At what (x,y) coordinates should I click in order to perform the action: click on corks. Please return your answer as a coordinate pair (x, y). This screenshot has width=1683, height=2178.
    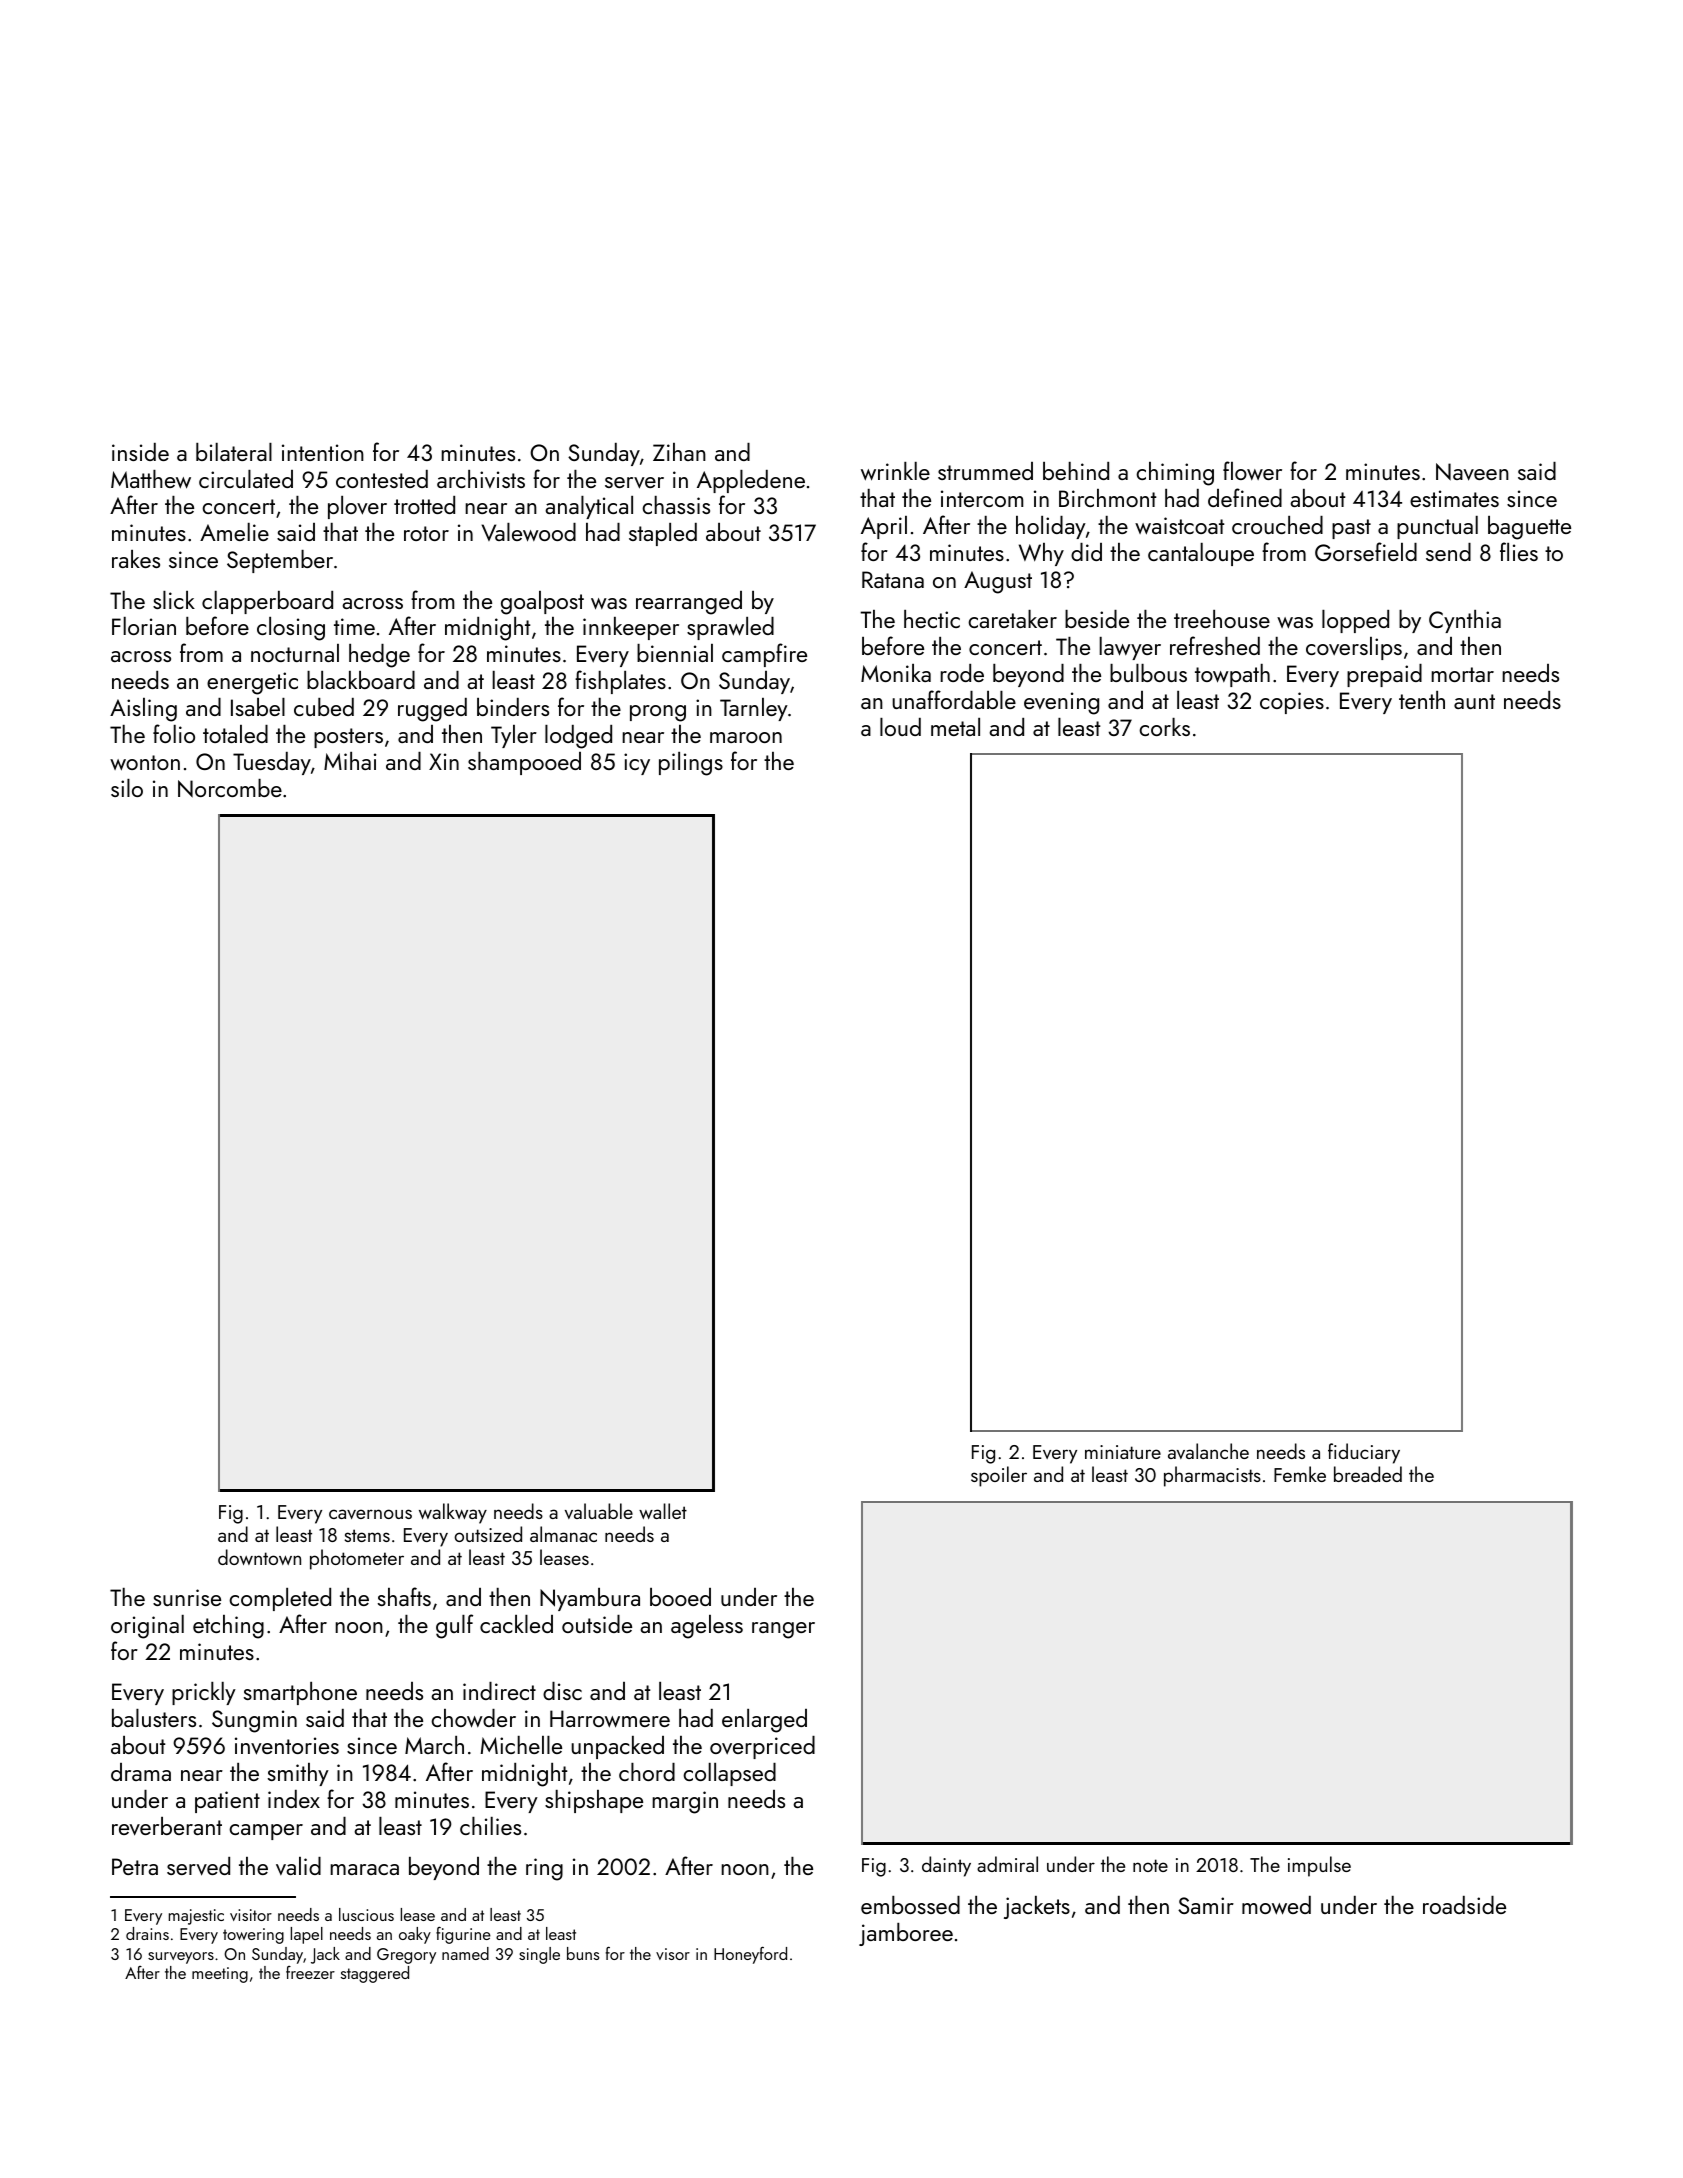
    Looking at the image, I should click on (1164, 727).
